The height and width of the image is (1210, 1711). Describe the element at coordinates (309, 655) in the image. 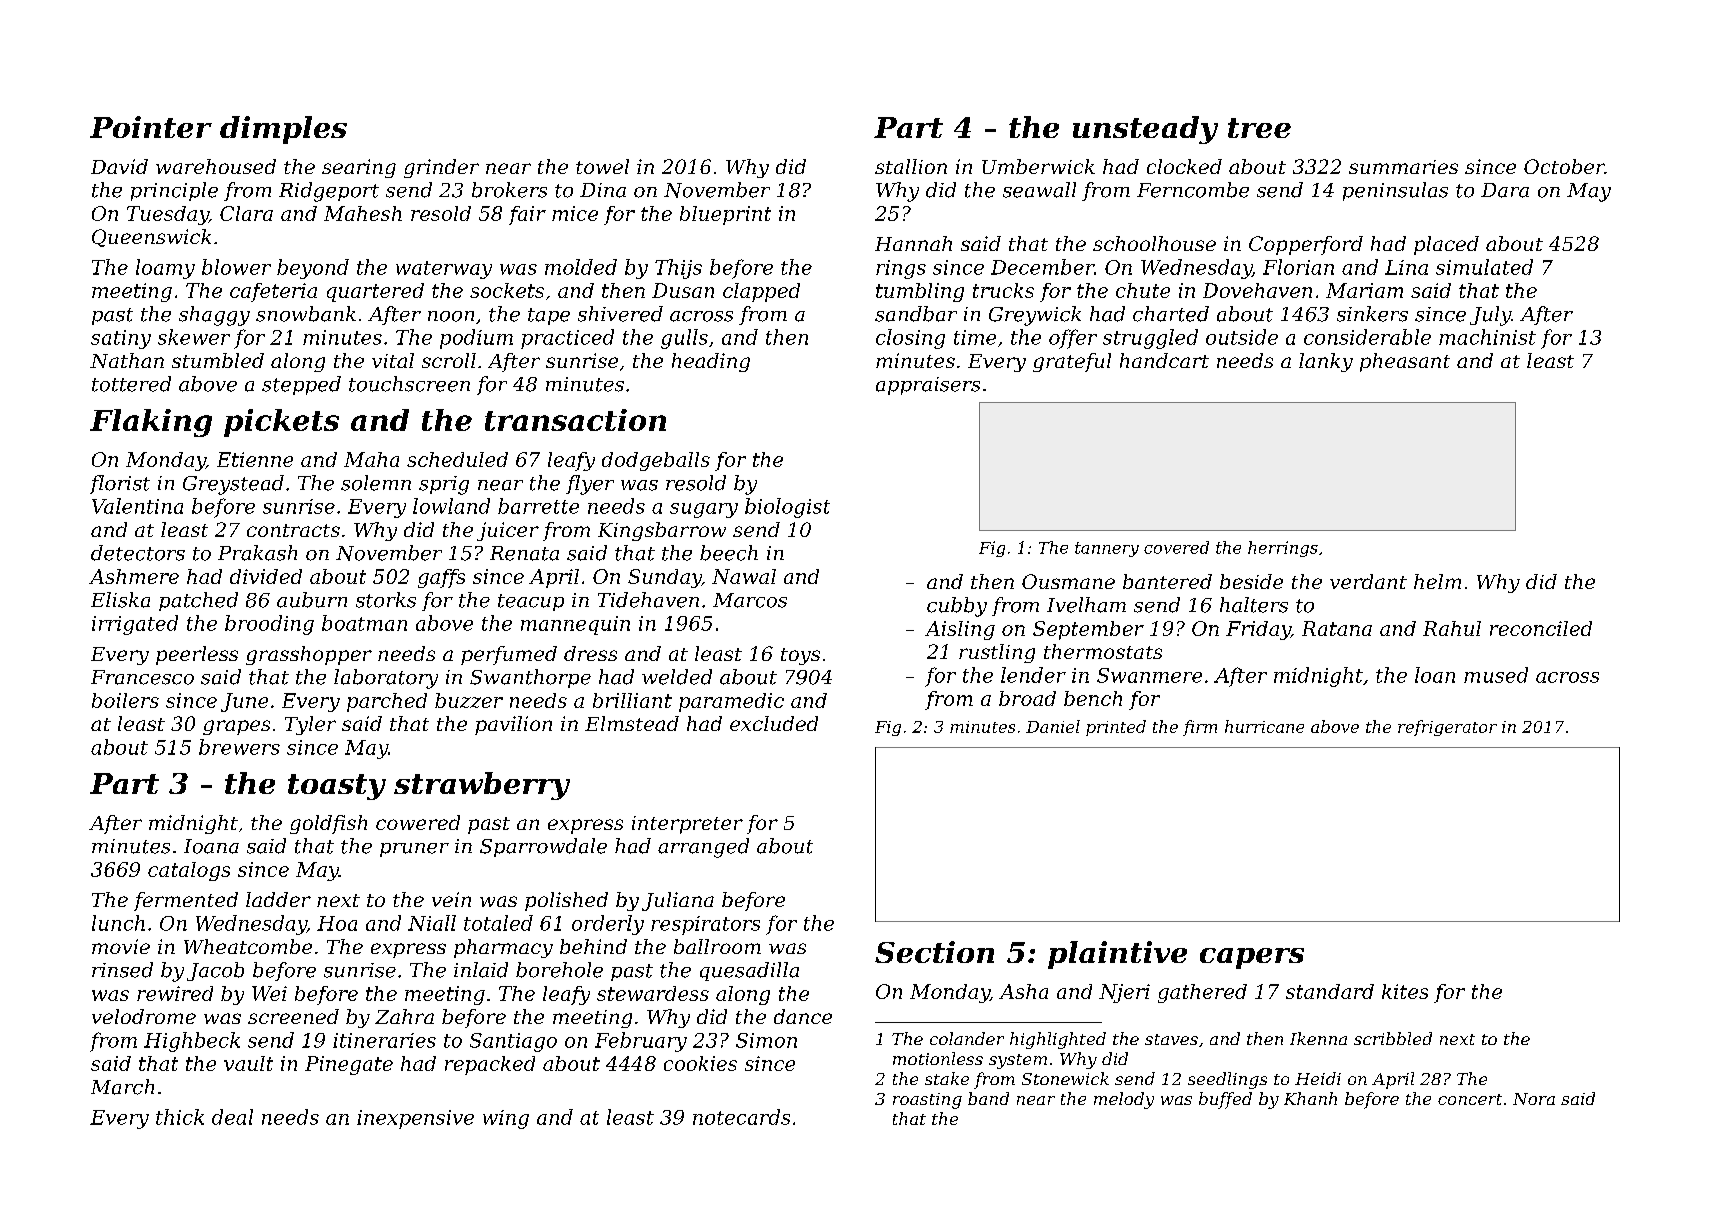

I see `grasshopper` at that location.
